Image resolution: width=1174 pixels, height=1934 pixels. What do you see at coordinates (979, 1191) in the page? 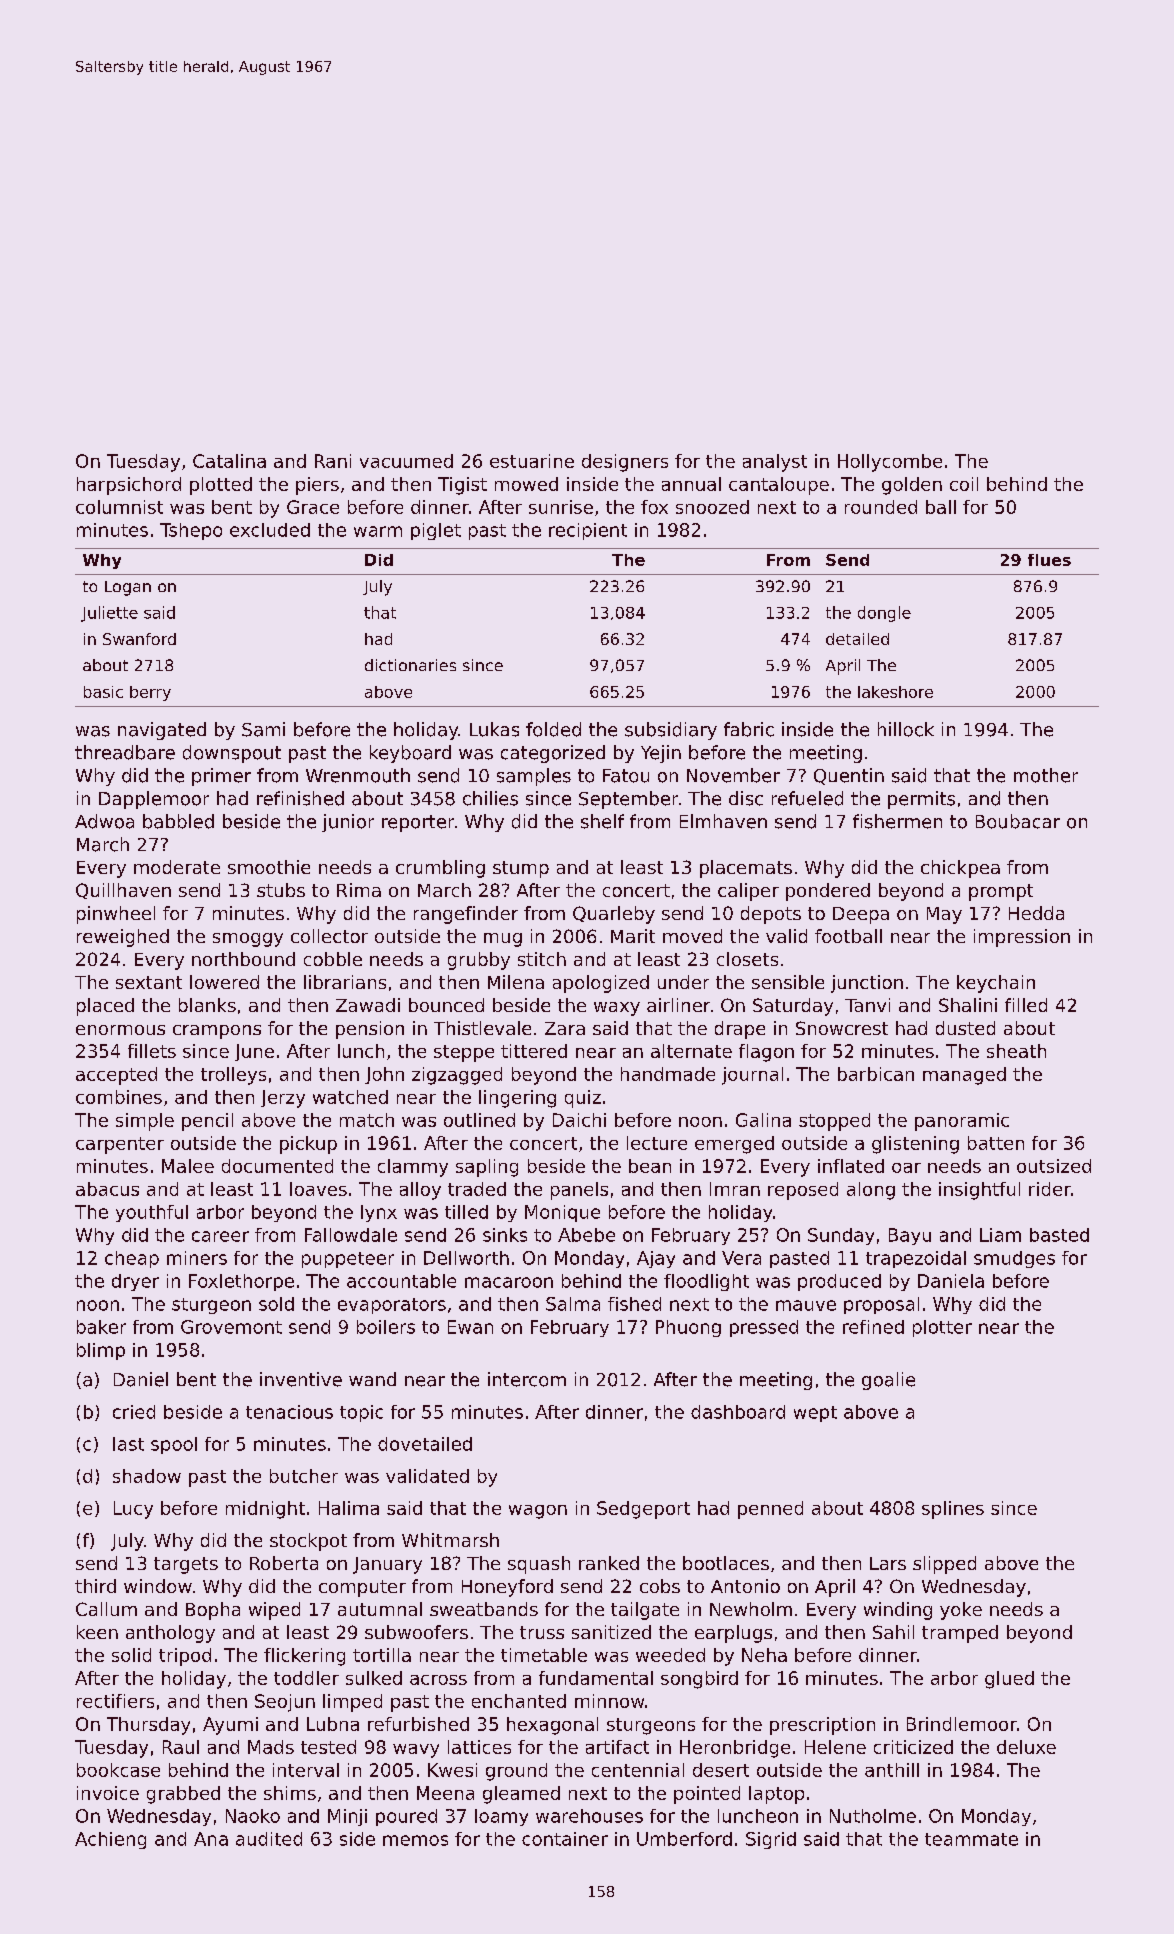
I see `insightful` at bounding box center [979, 1191].
